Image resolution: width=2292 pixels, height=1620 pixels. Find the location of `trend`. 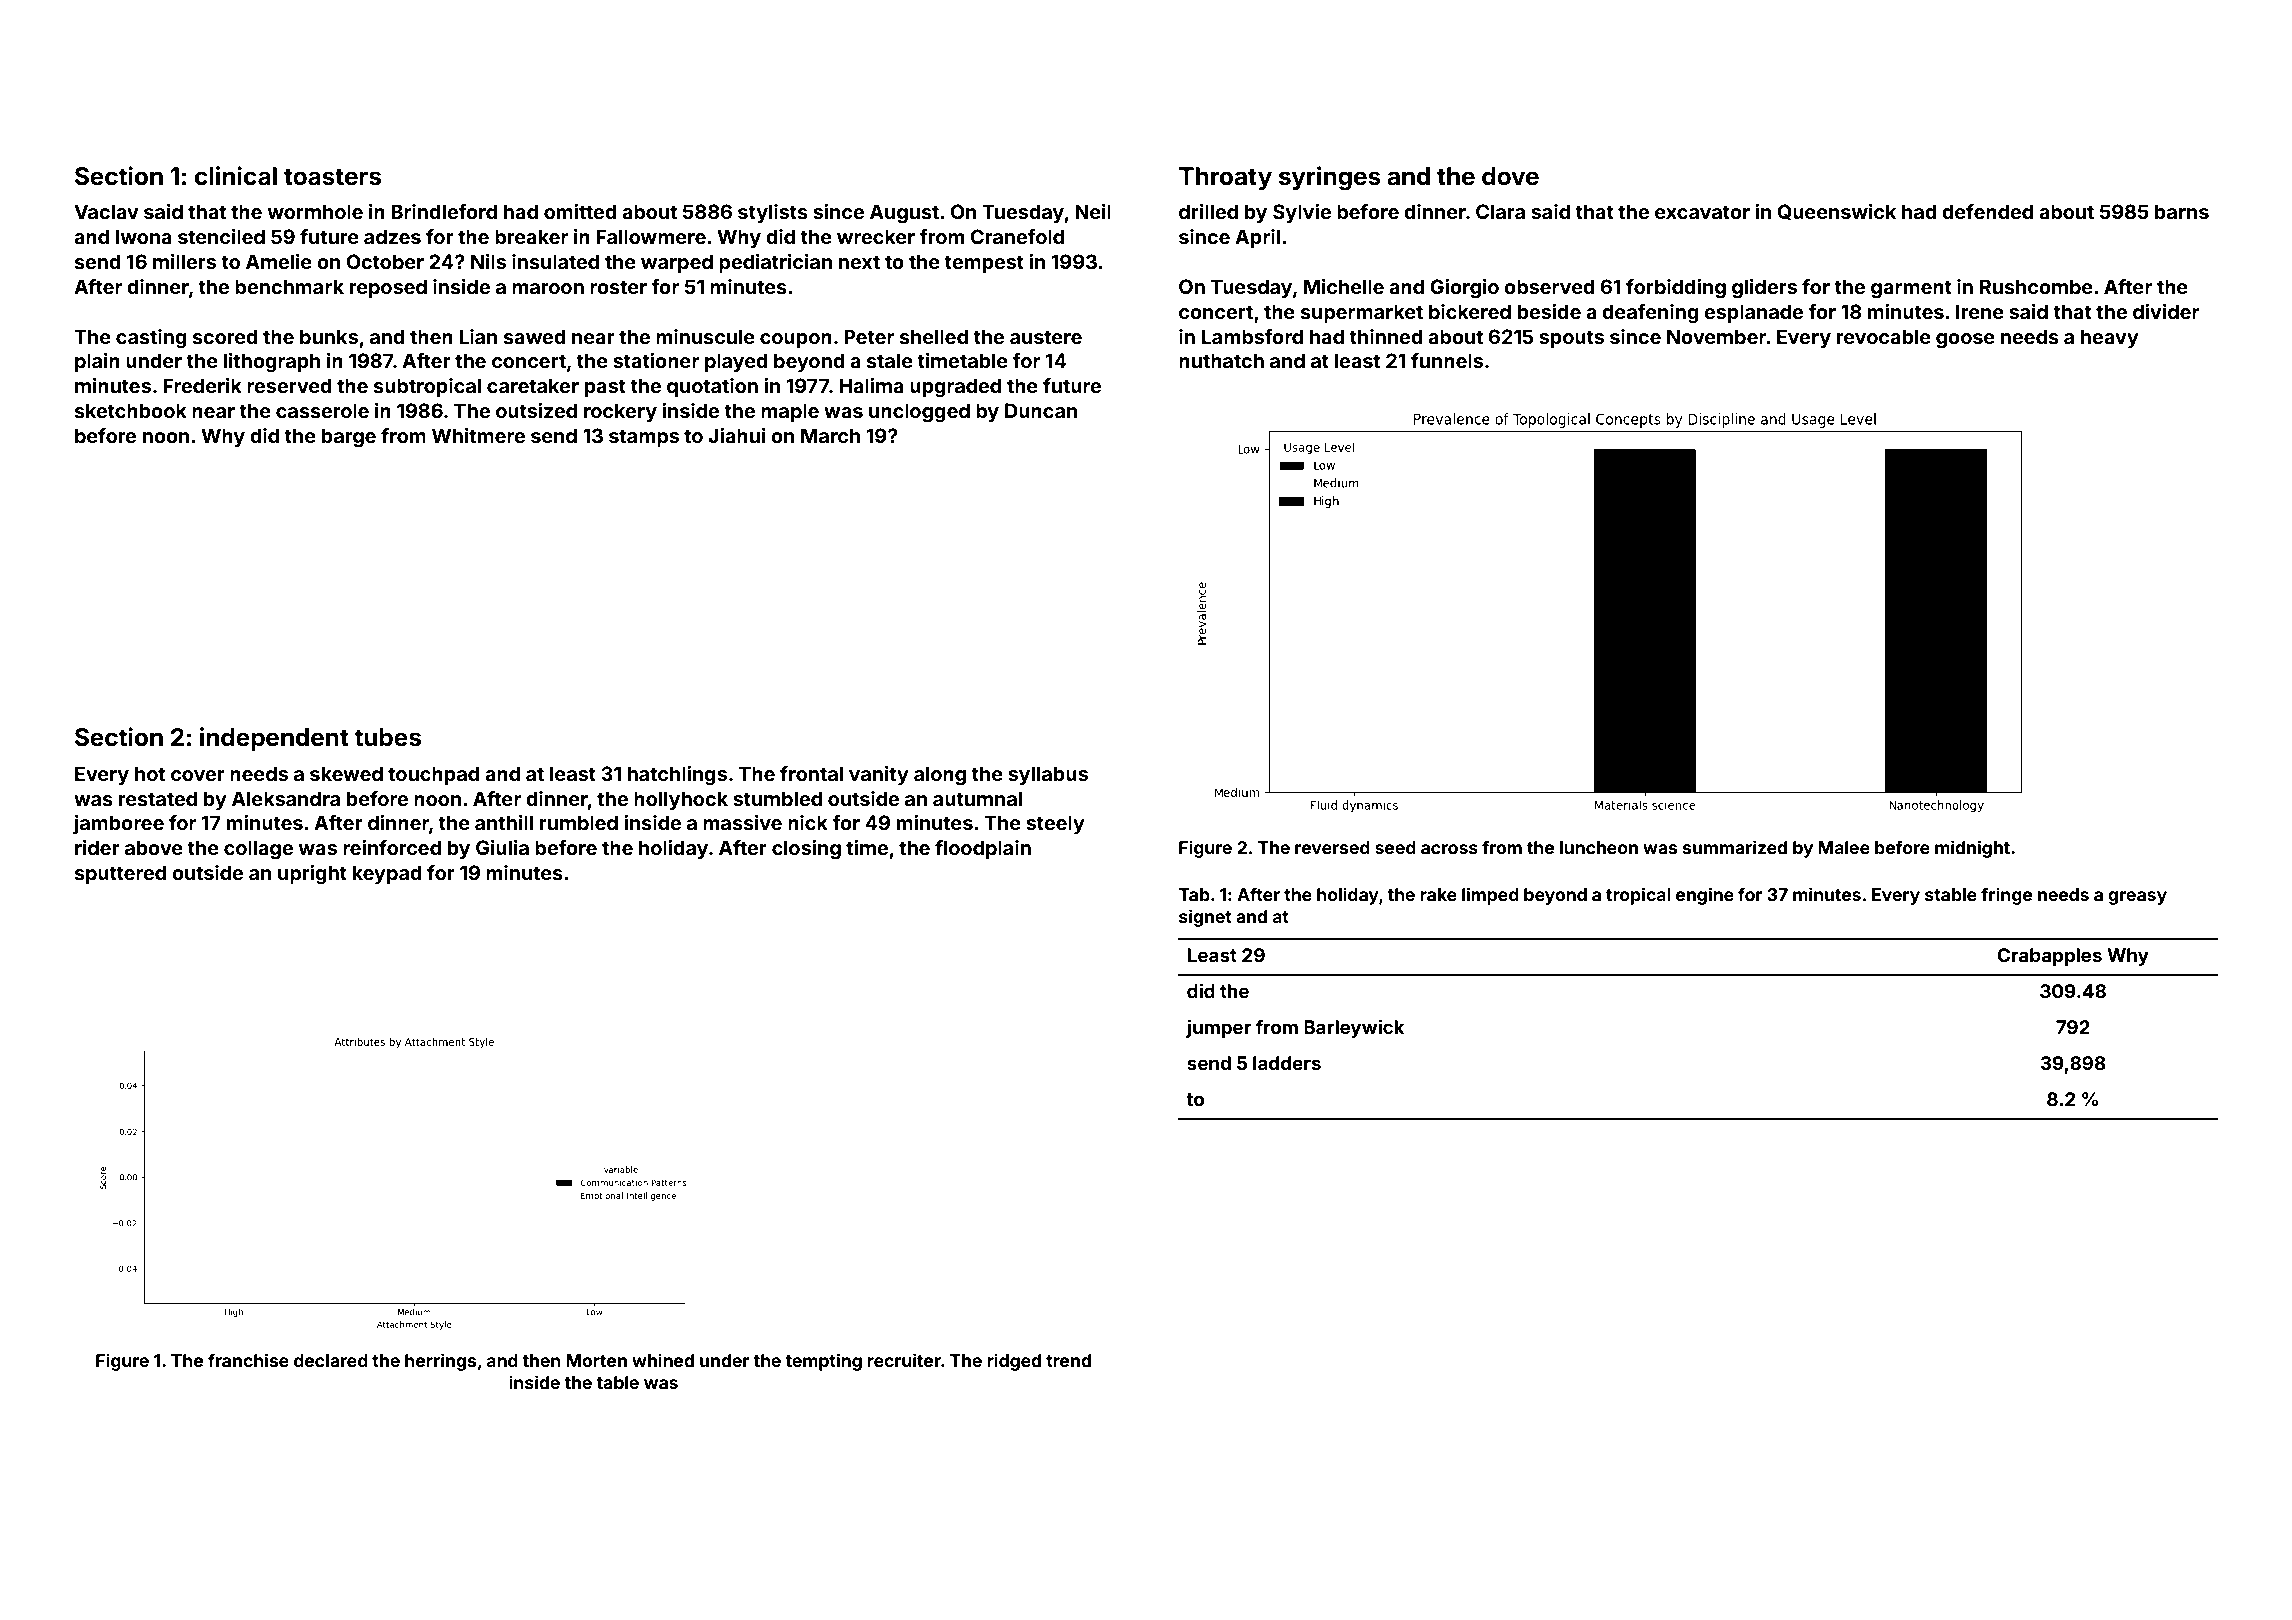

trend is located at coordinates (1068, 1360).
